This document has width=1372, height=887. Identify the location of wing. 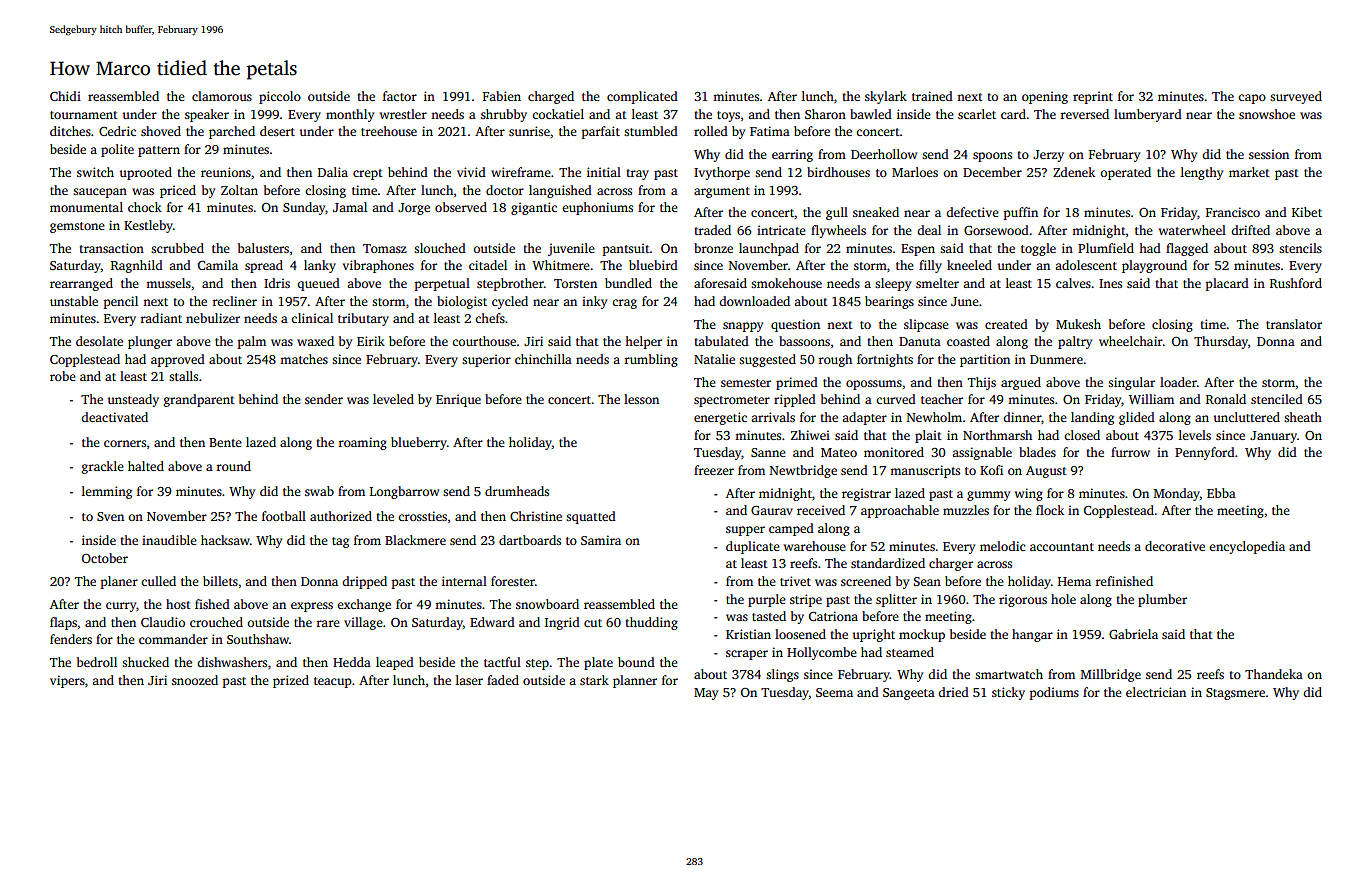
(1029, 494).
